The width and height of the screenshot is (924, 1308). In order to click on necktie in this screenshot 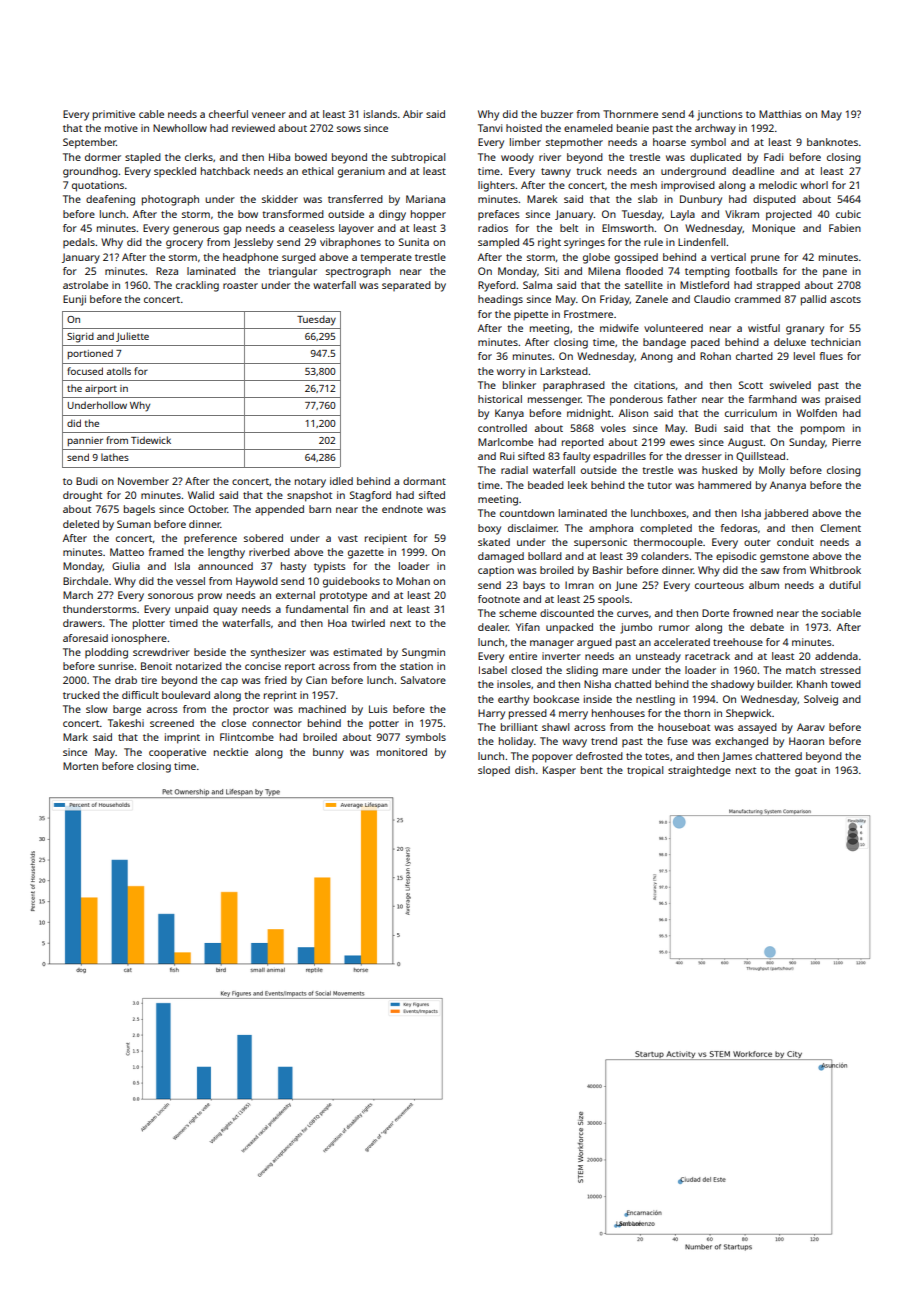, I will do `click(231, 752)`.
